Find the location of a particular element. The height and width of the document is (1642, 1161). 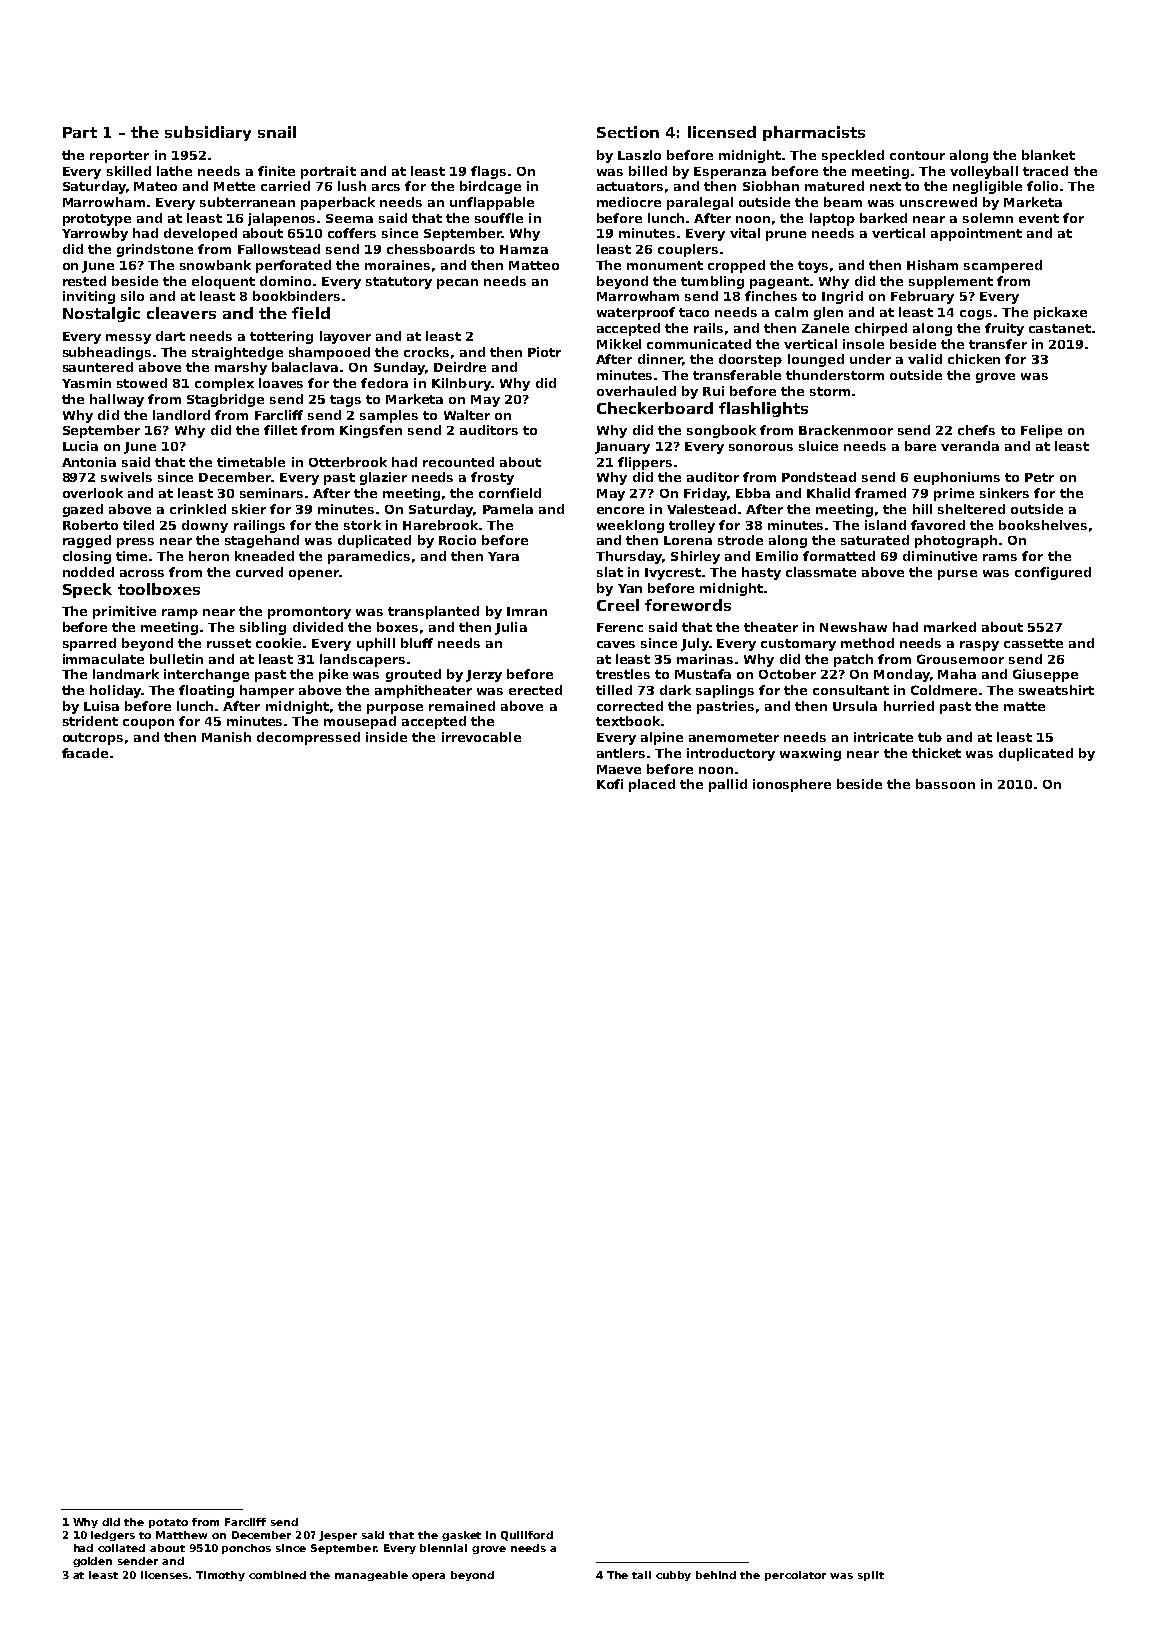

Yasmin is located at coordinates (86, 383).
